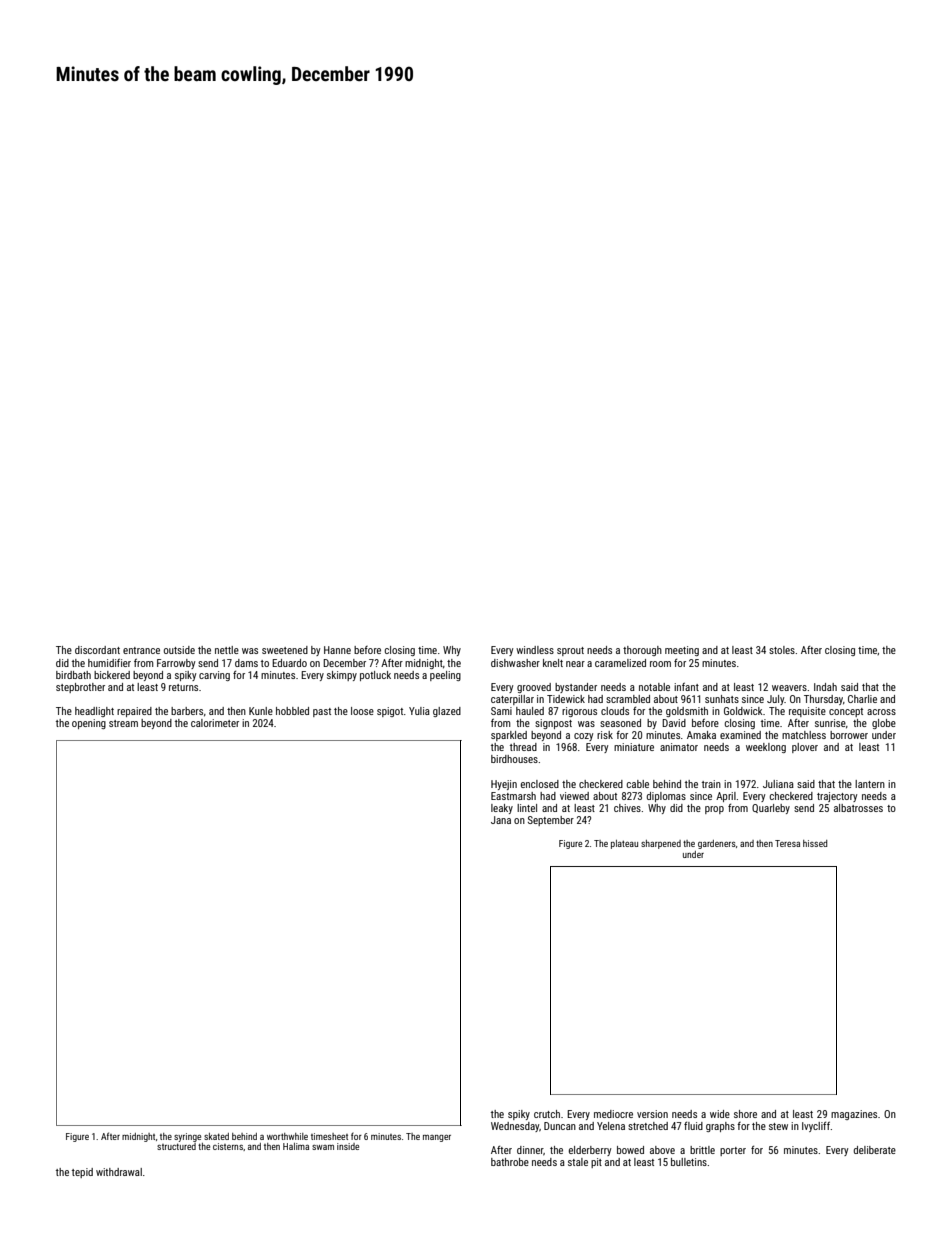 The width and height of the screenshot is (952, 1233). Describe the element at coordinates (815, 843) in the screenshot. I see `hissed` at that location.
